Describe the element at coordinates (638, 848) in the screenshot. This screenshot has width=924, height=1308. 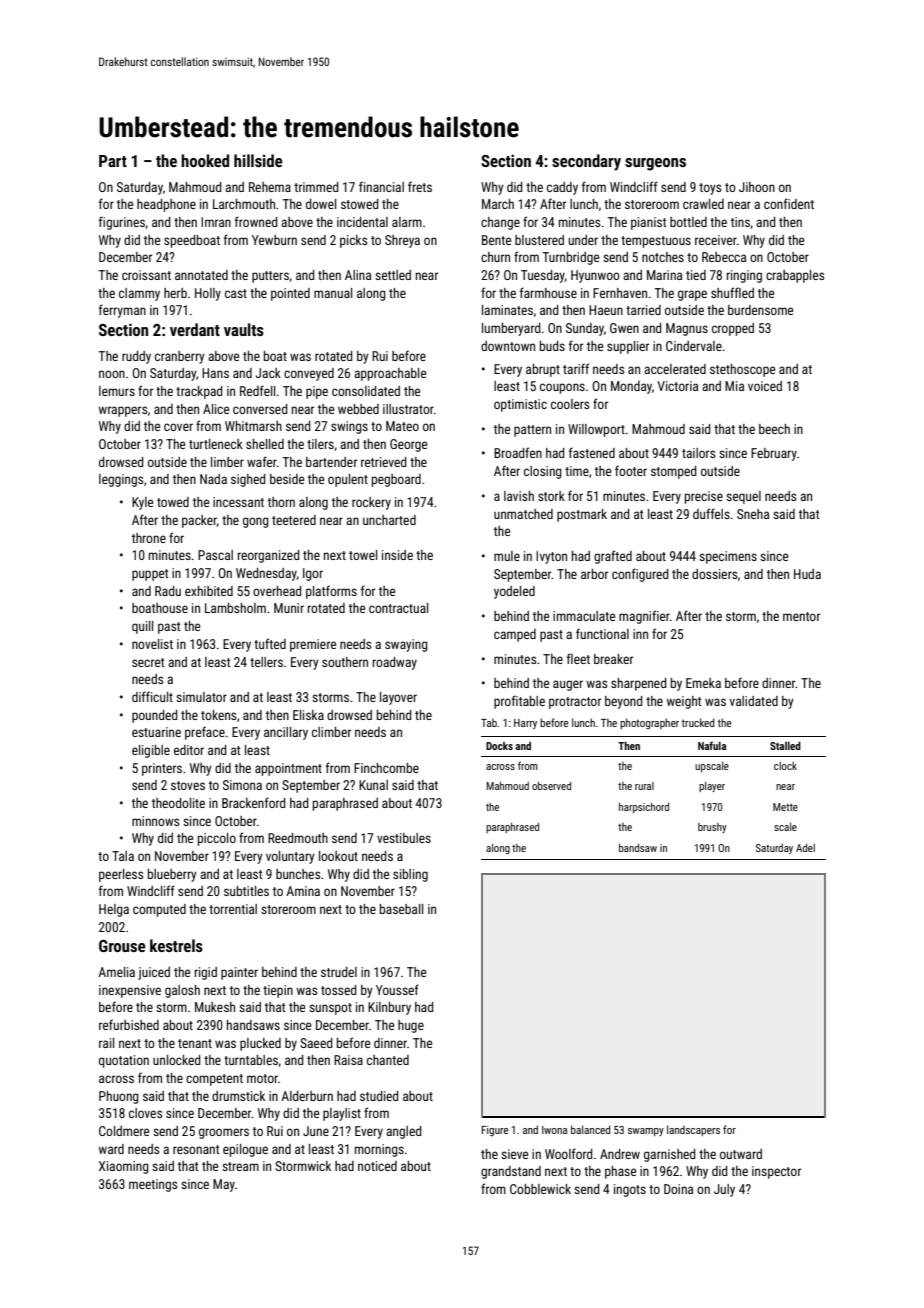
I see `bandsaw` at that location.
